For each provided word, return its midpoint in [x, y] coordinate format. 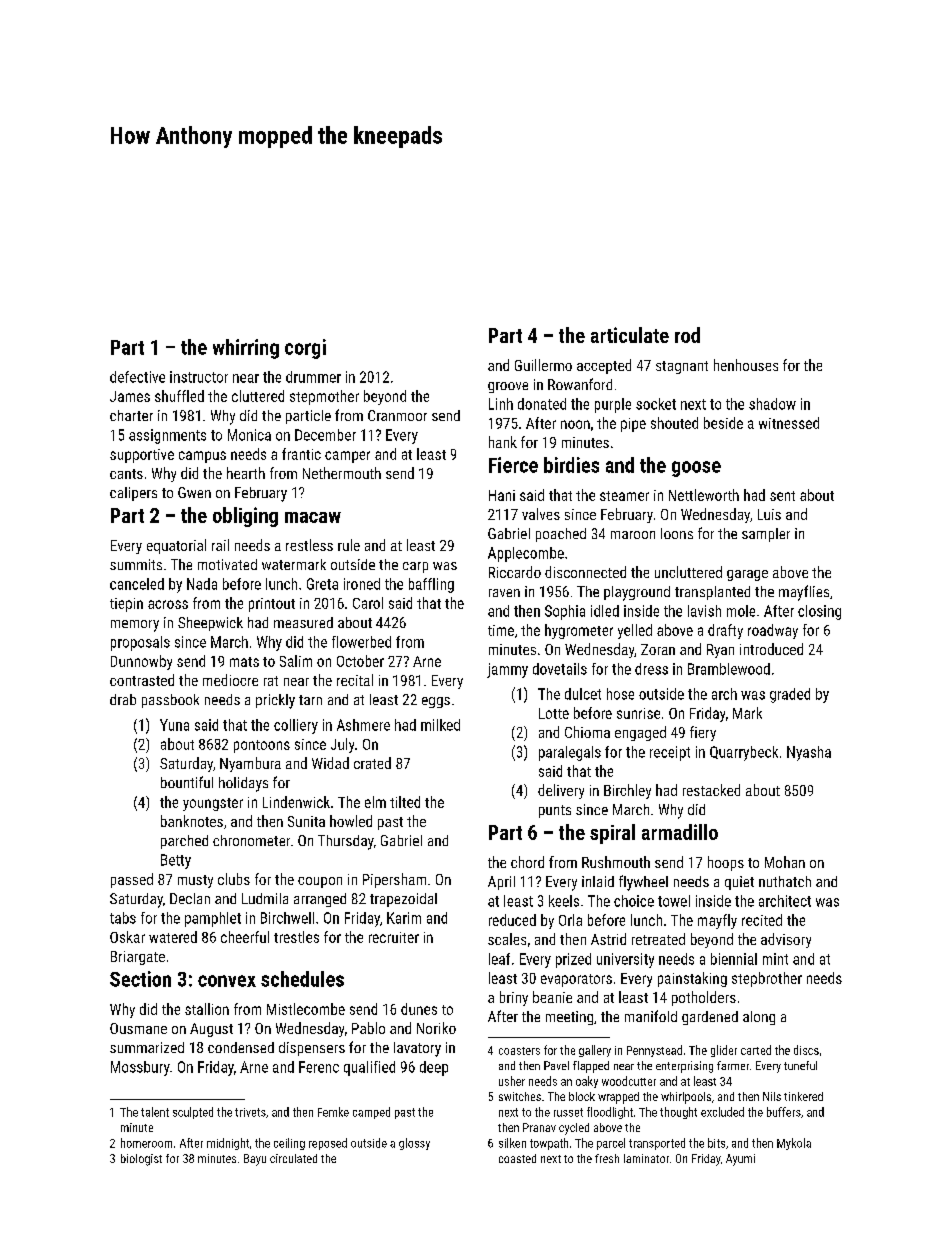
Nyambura [250, 764]
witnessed [789, 423]
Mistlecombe [306, 1009]
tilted [405, 802]
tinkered [803, 1096]
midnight [228, 1144]
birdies [571, 465]
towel [674, 901]
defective [137, 377]
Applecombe [526, 554]
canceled [137, 584]
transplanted [712, 593]
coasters [519, 1051]
